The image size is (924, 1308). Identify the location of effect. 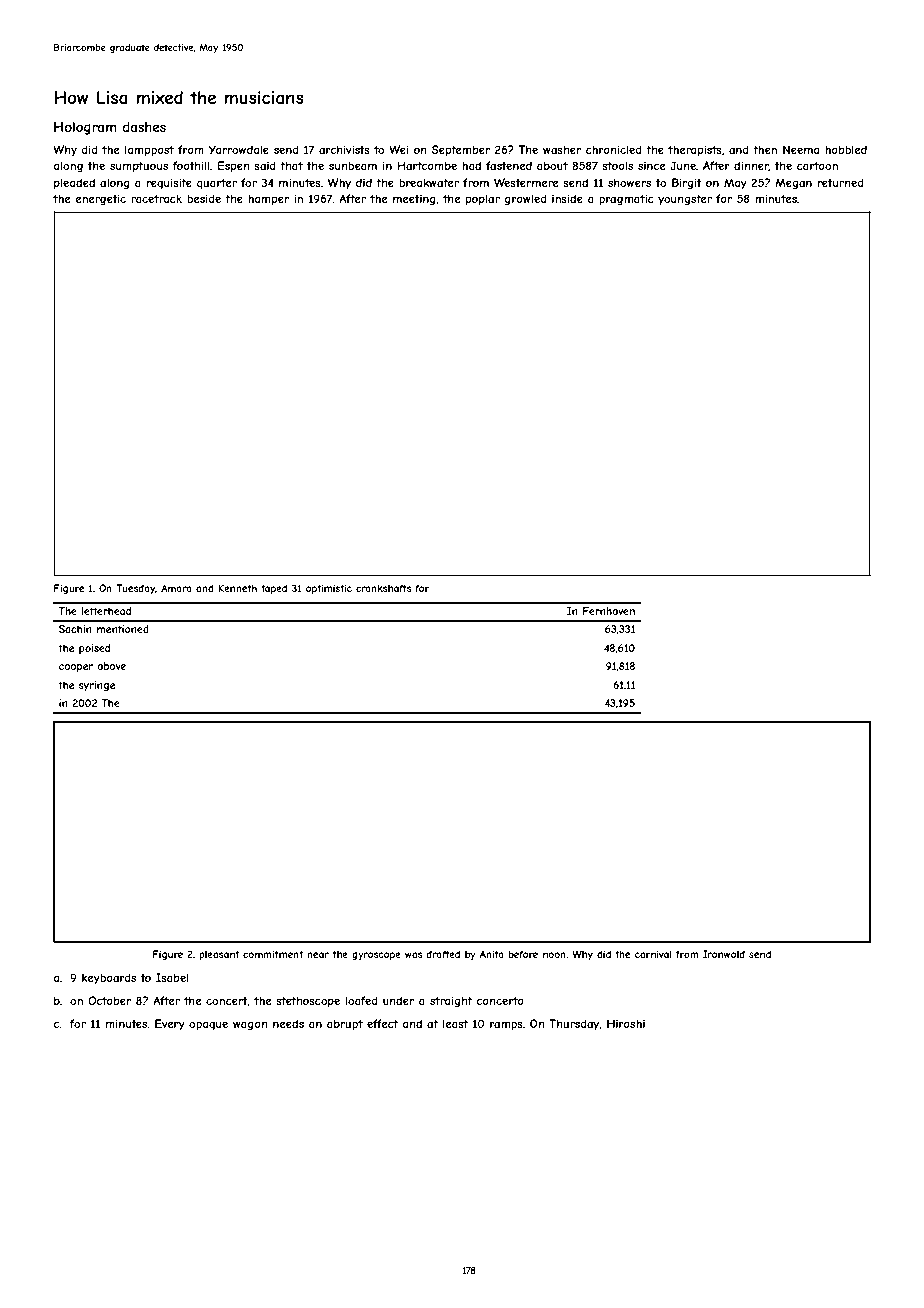
(382, 1023).
